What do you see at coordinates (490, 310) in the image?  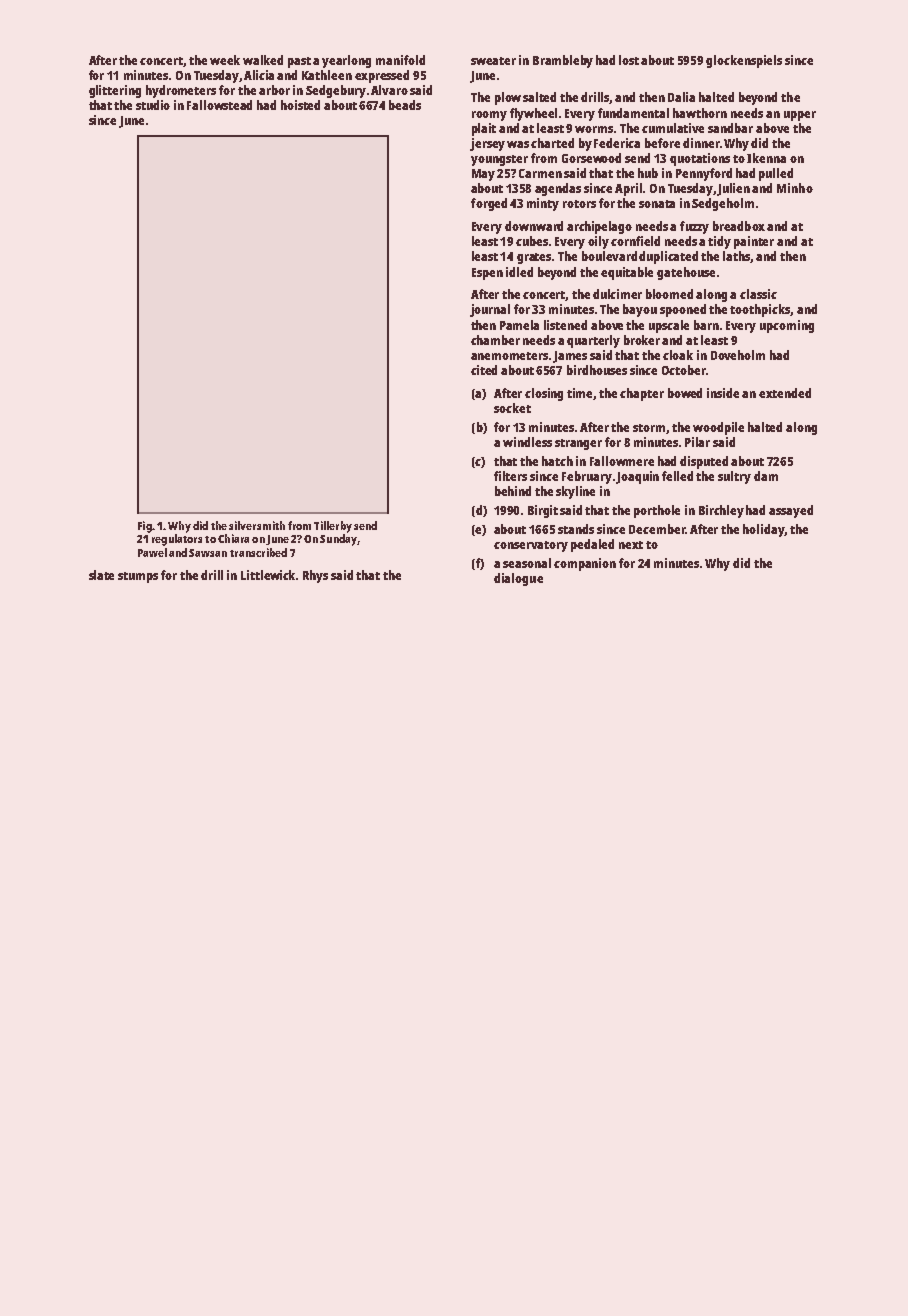 I see `journal` at bounding box center [490, 310].
